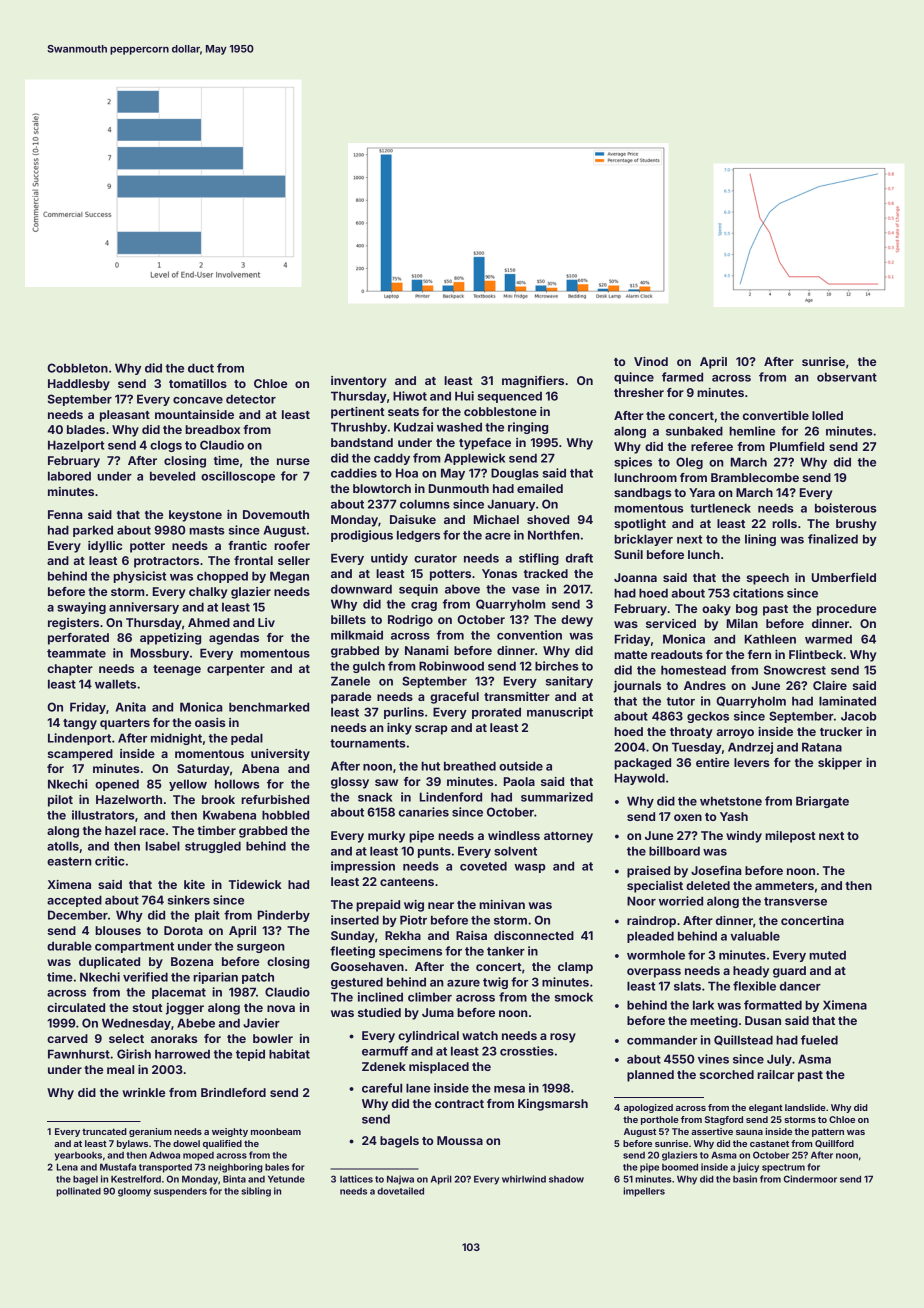  Describe the element at coordinates (79, 1054) in the page. I see `Fawnhurst` at that location.
